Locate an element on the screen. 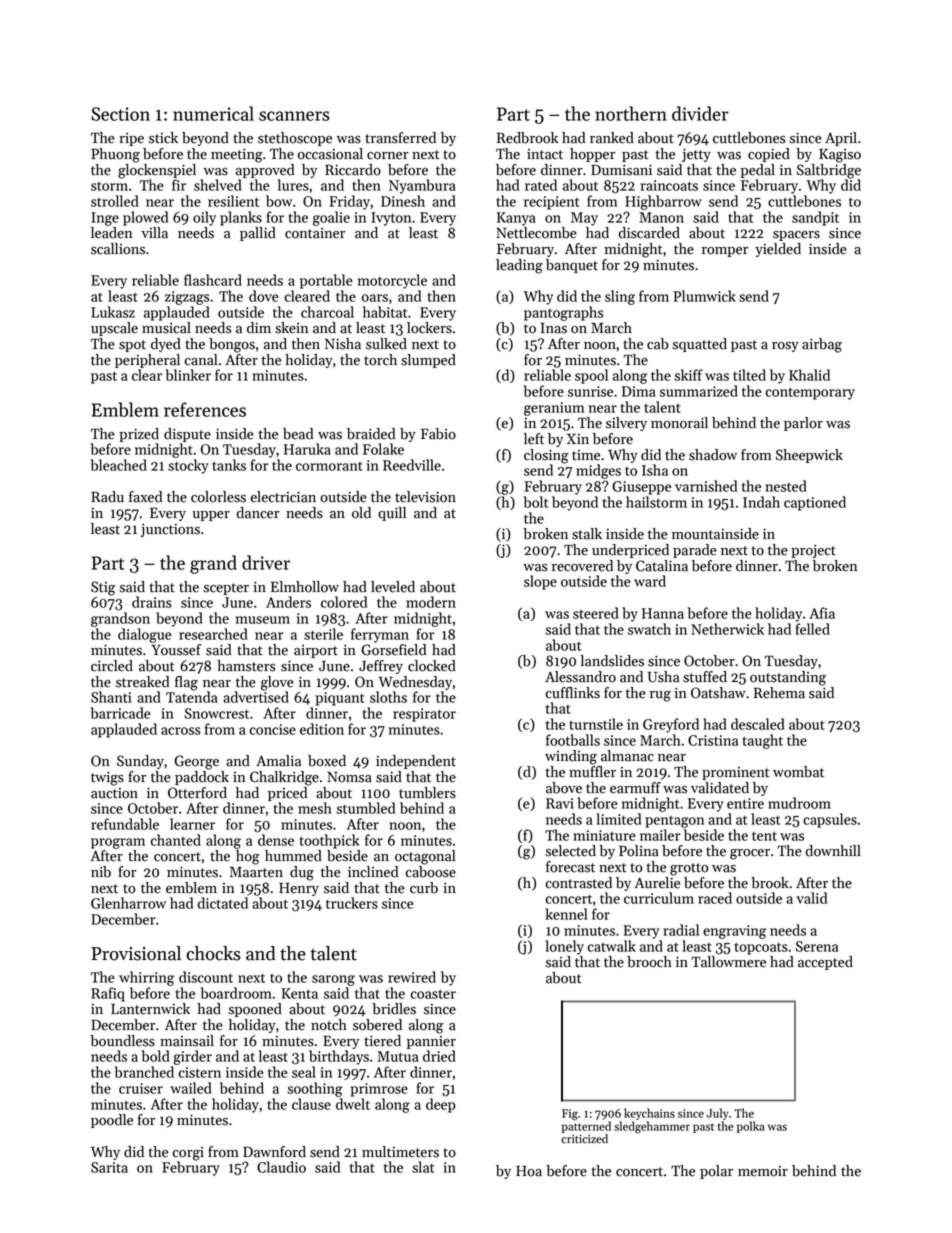 The width and height of the screenshot is (952, 1233). Shanti is located at coordinates (111, 697).
